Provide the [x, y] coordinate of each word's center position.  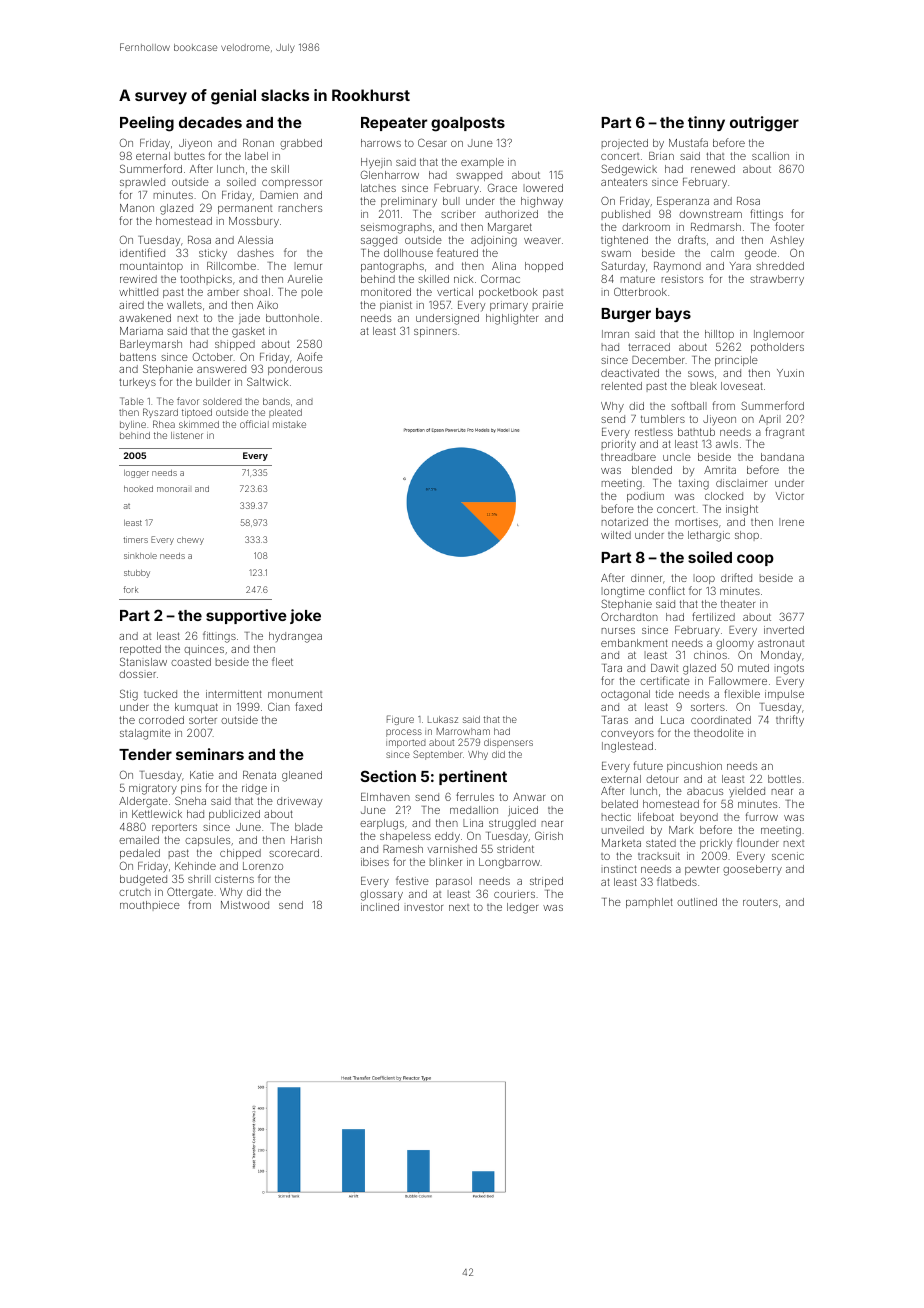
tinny [706, 123]
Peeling [147, 124]
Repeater [394, 124]
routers [760, 902]
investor [424, 907]
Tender [145, 754]
